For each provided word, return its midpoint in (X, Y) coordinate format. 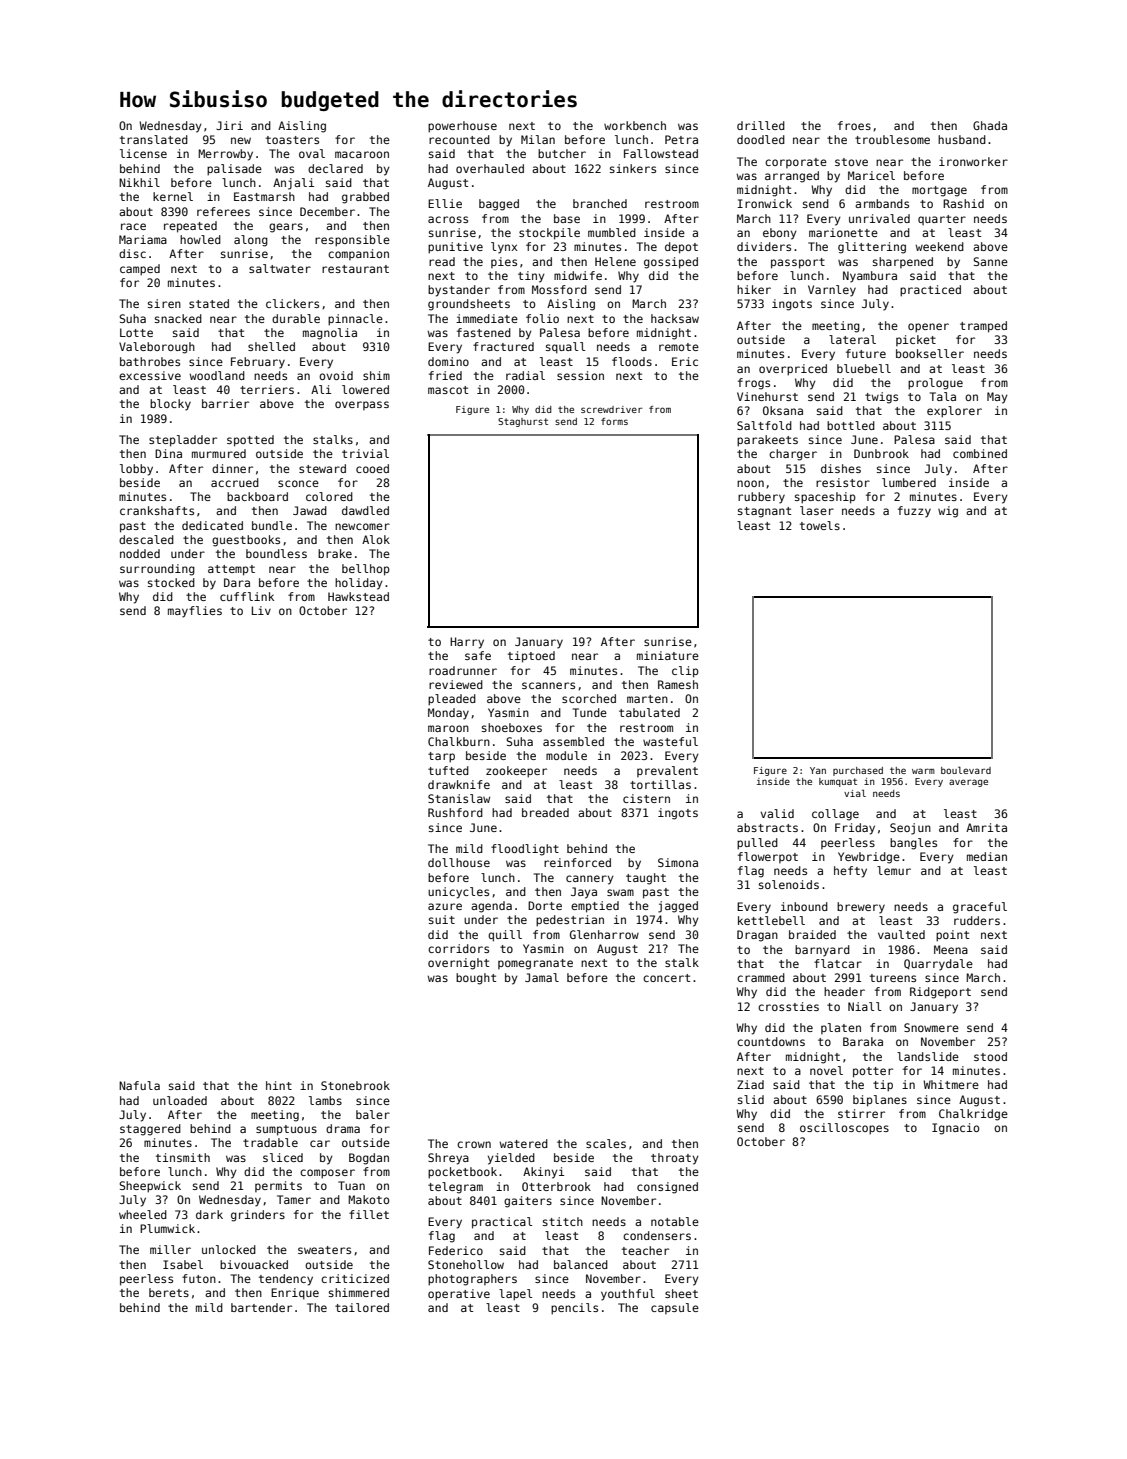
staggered (150, 1130)
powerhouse (462, 127)
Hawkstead (358, 596)
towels (820, 525)
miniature (668, 655)
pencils (574, 1309)
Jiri (229, 125)
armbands (882, 203)
